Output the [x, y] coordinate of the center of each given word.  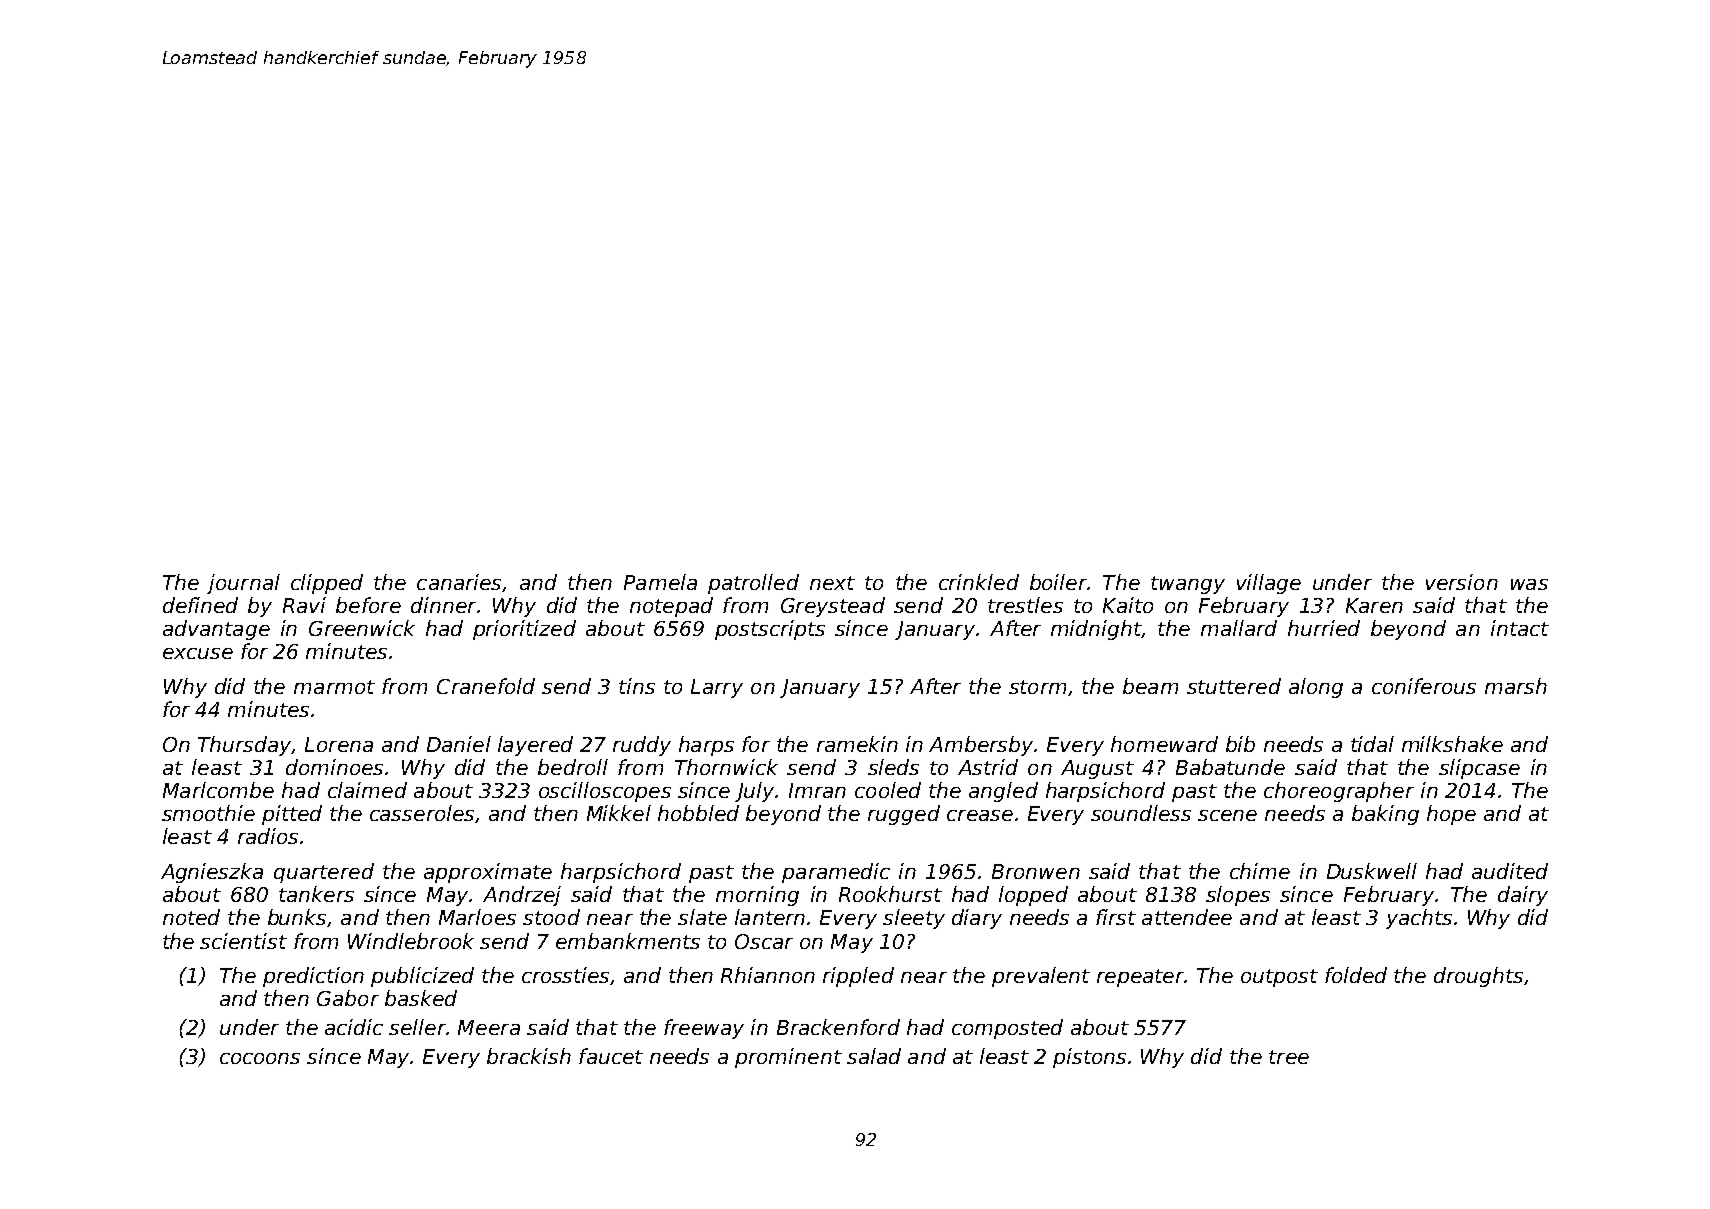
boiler [1058, 582]
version [1462, 582]
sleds [893, 767]
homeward [1164, 744]
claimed [367, 790]
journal [243, 584]
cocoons [260, 1058]
